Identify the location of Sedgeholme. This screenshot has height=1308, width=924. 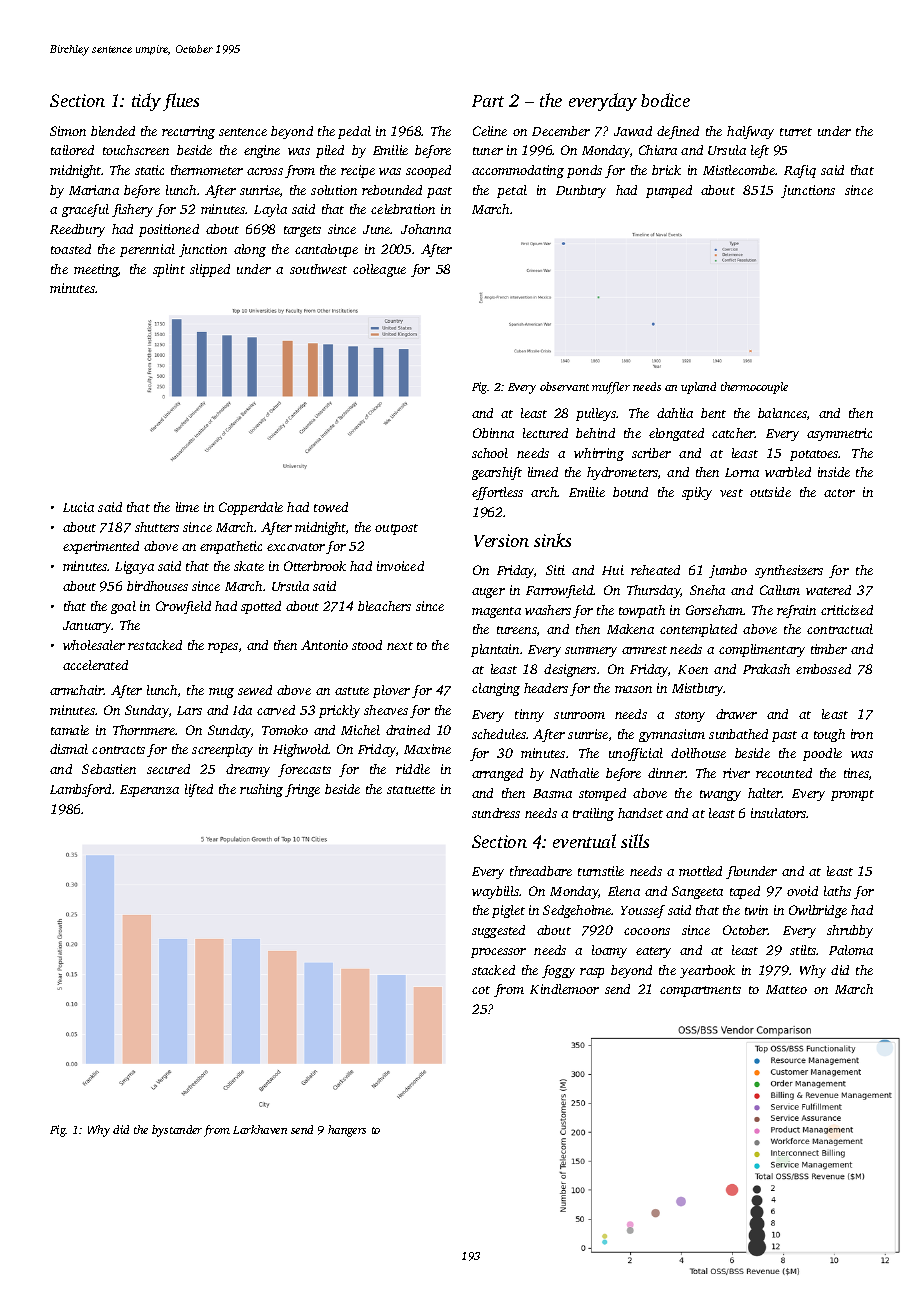
(577, 911).
